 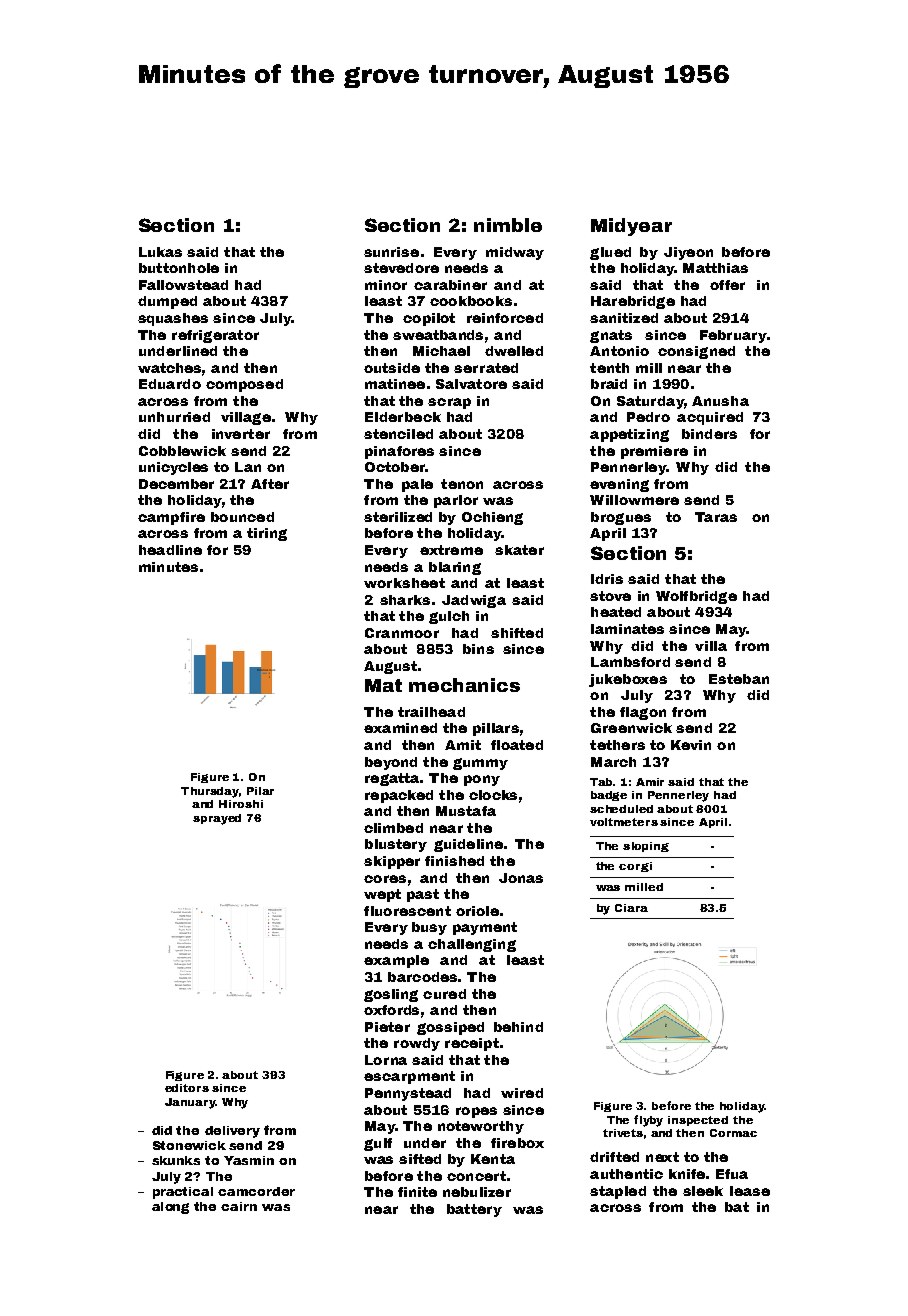 What do you see at coordinates (217, 819) in the page?
I see `sprayed` at bounding box center [217, 819].
